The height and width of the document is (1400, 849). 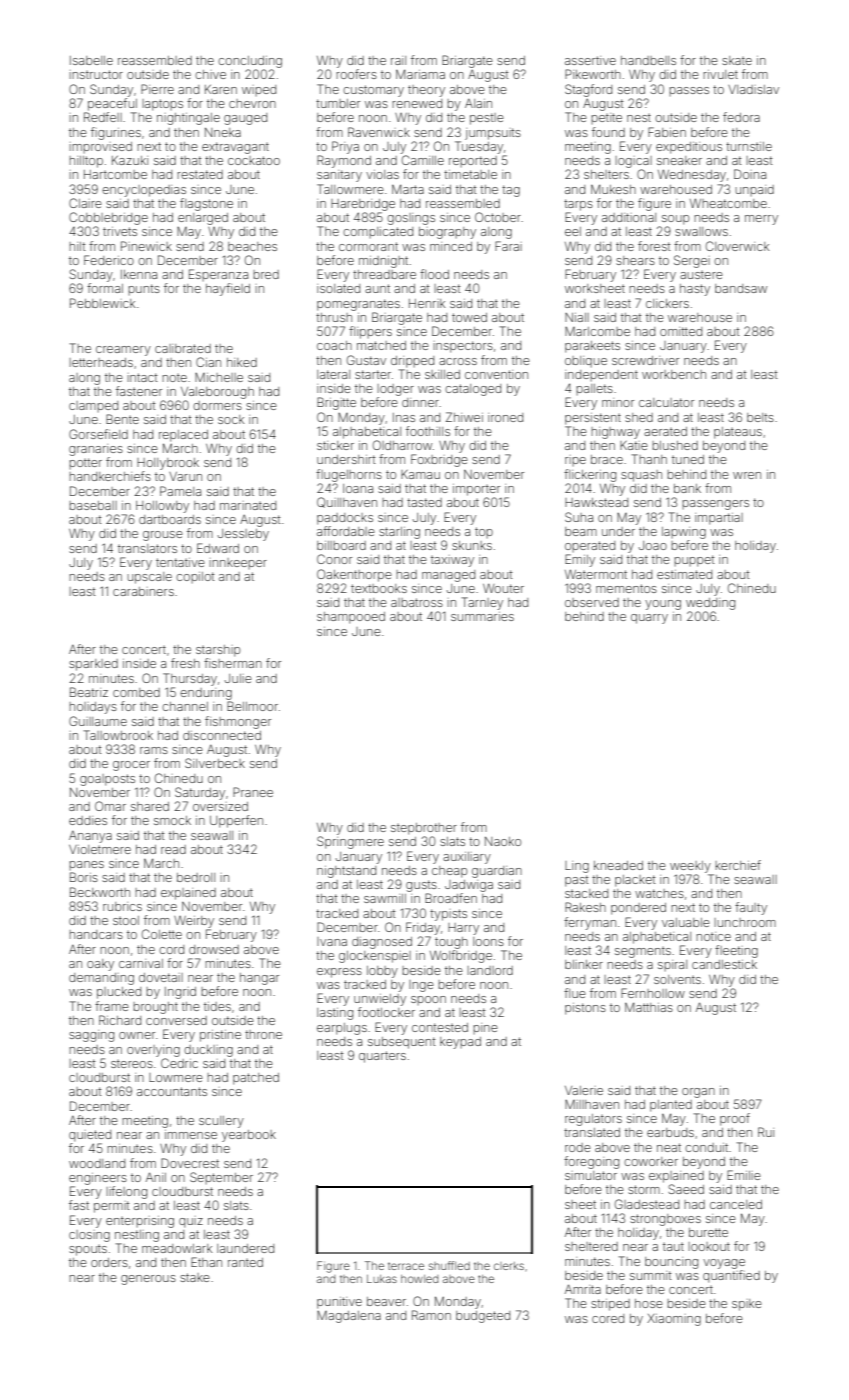 What do you see at coordinates (206, 694) in the document?
I see `enduring` at bounding box center [206, 694].
